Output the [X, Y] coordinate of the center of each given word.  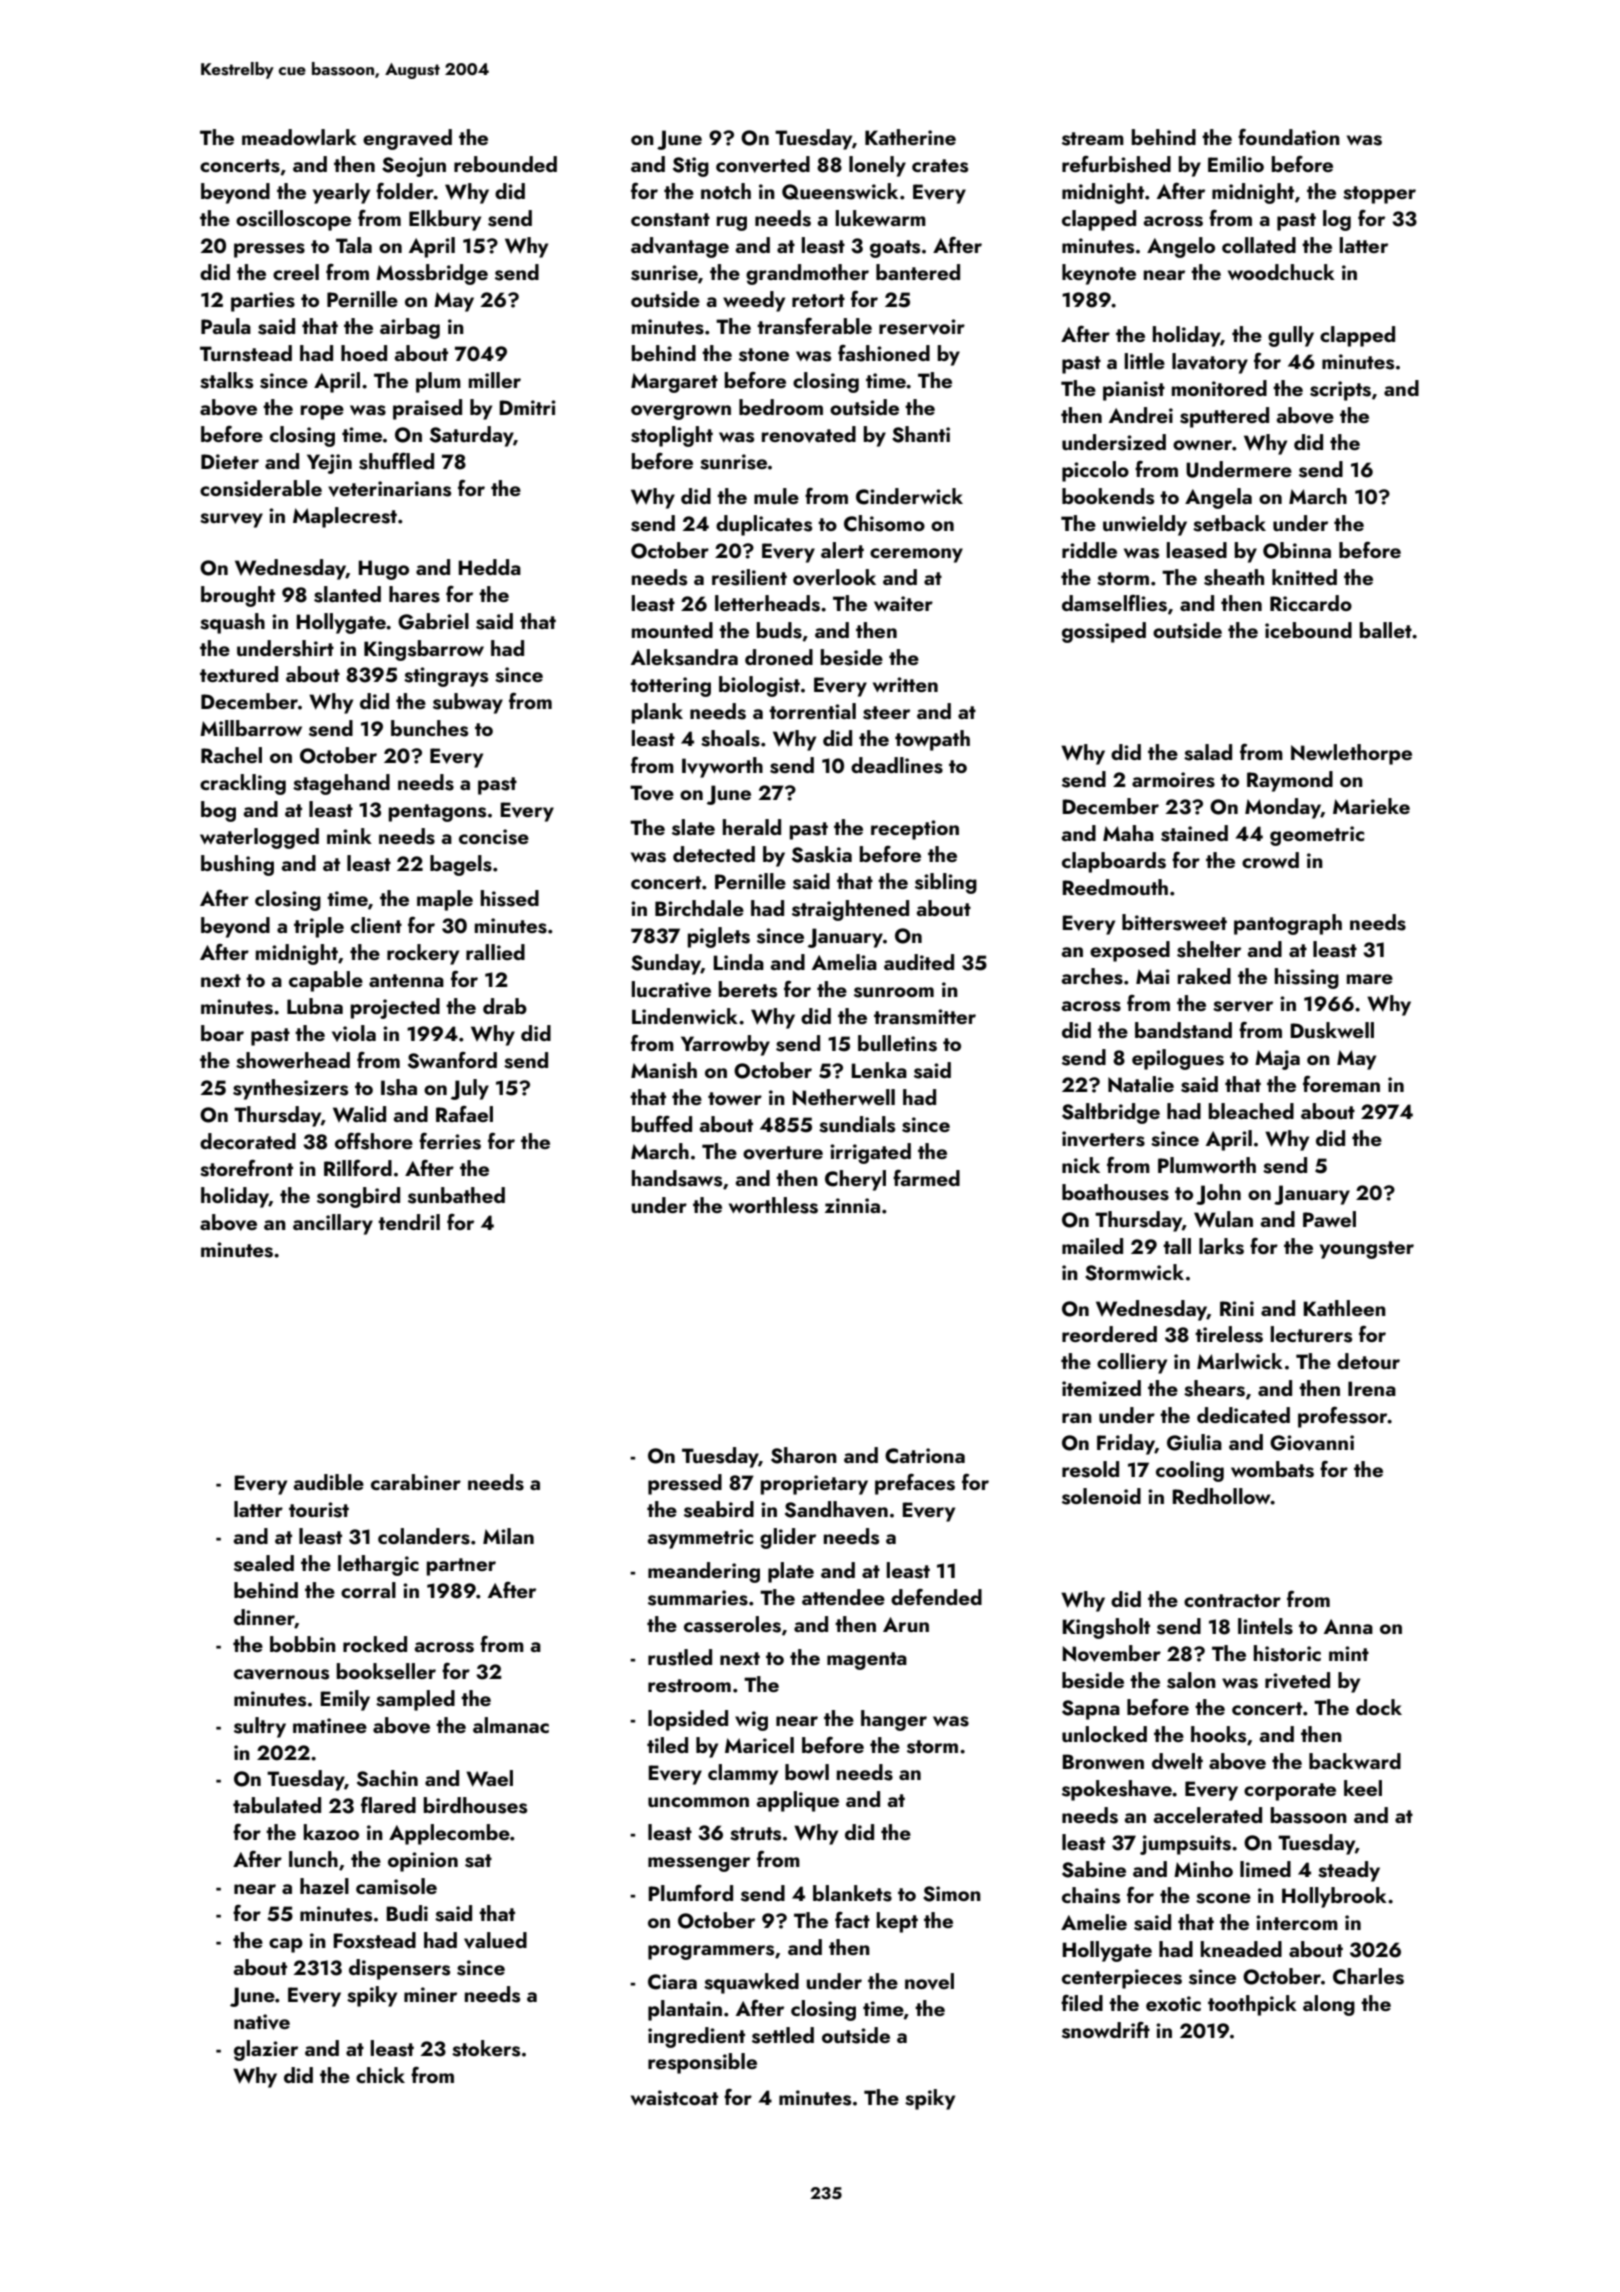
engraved [407, 139]
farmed [926, 1177]
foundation [1289, 136]
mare [1370, 979]
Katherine [910, 137]
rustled [680, 1657]
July [470, 1089]
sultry [260, 1727]
